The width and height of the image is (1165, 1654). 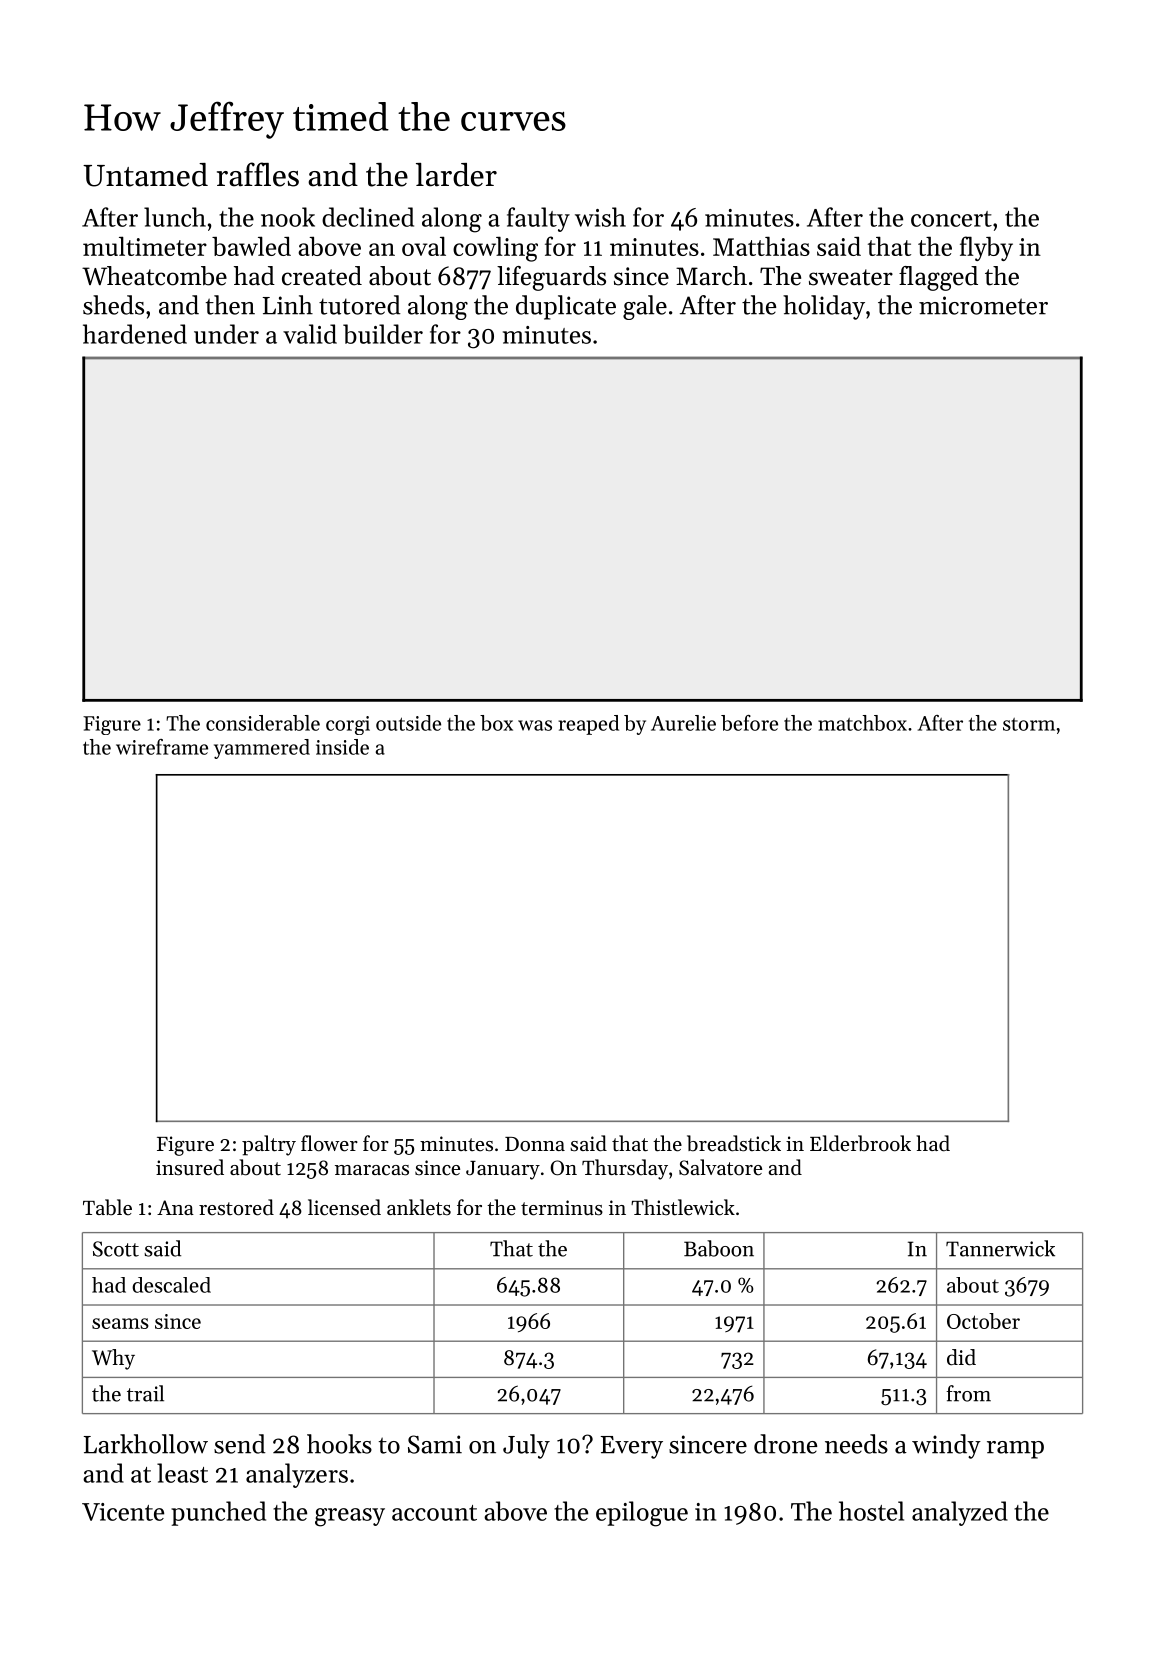 What do you see at coordinates (632, 1447) in the image?
I see `Every` at bounding box center [632, 1447].
